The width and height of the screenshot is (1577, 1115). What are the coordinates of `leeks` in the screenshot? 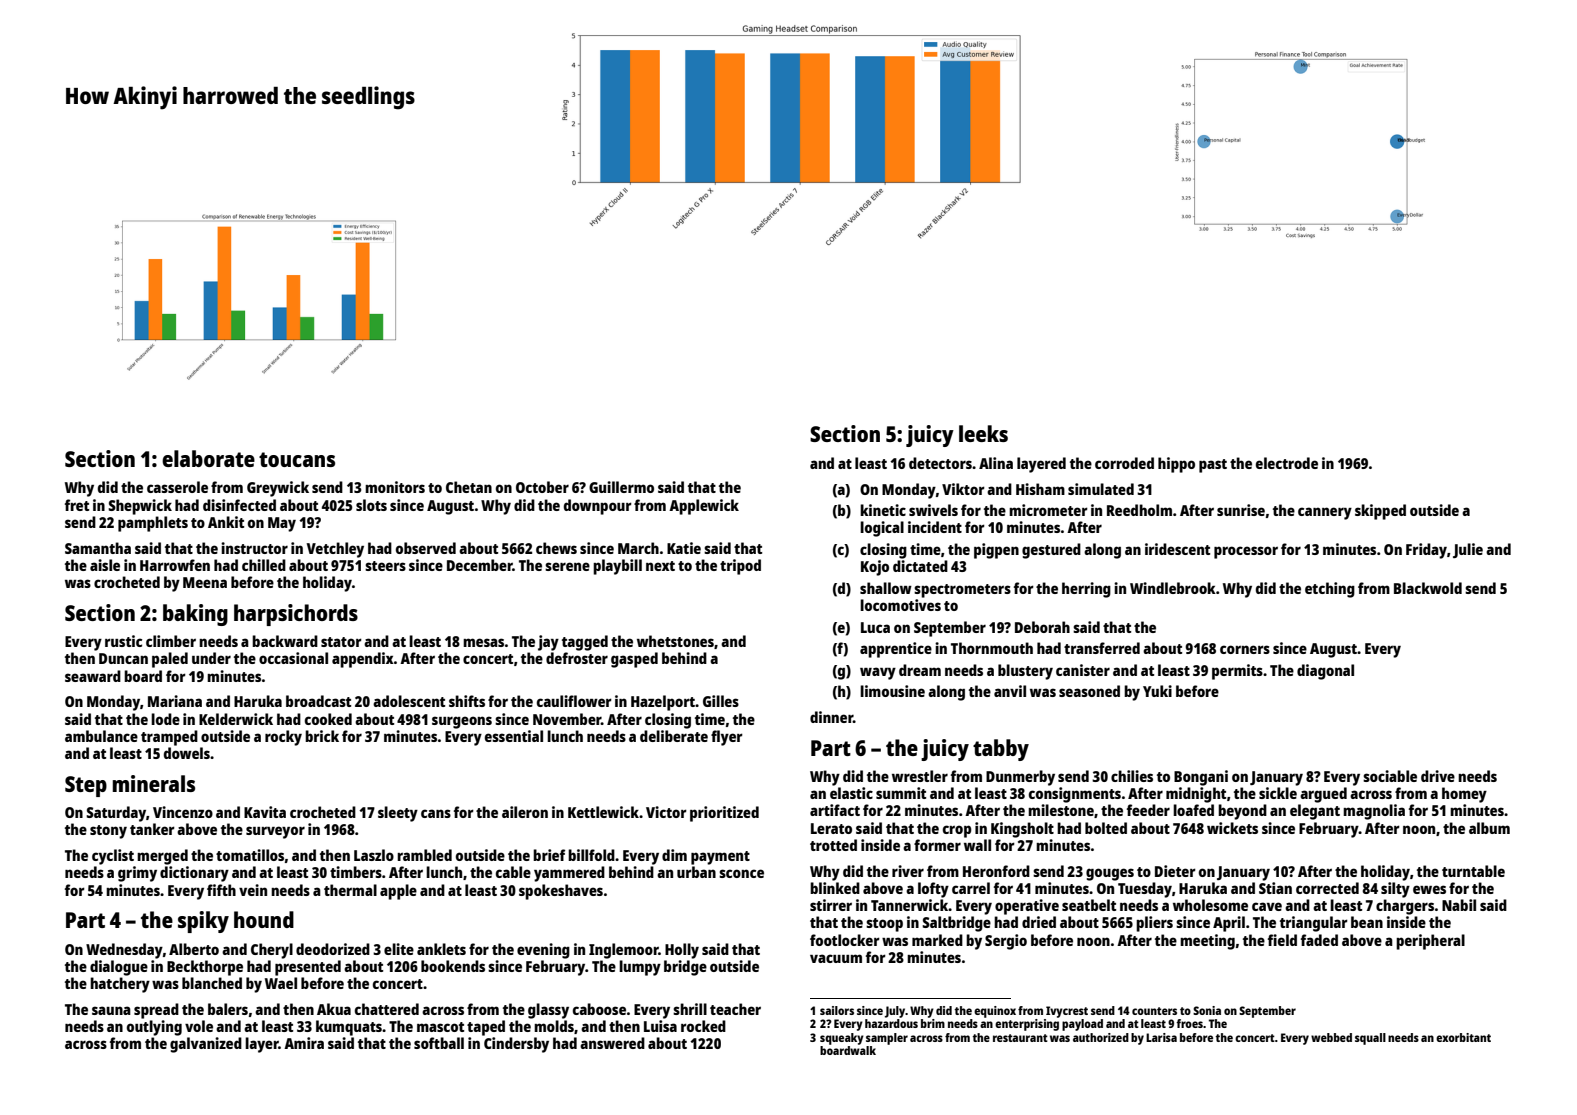 It's located at (983, 433).
